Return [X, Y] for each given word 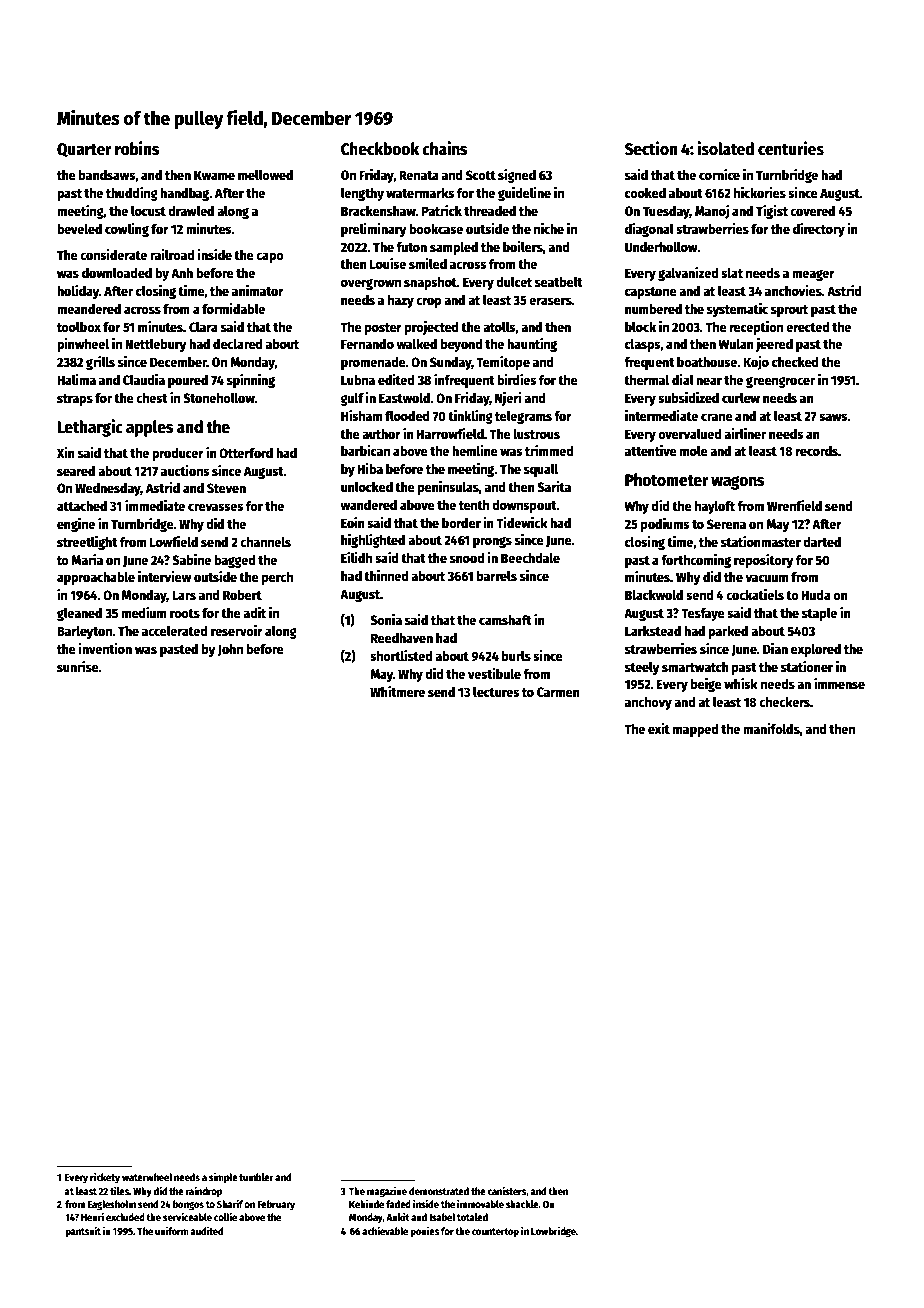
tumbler [256, 1177]
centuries [791, 148]
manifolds [771, 728]
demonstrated [439, 1191]
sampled [454, 248]
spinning [251, 381]
